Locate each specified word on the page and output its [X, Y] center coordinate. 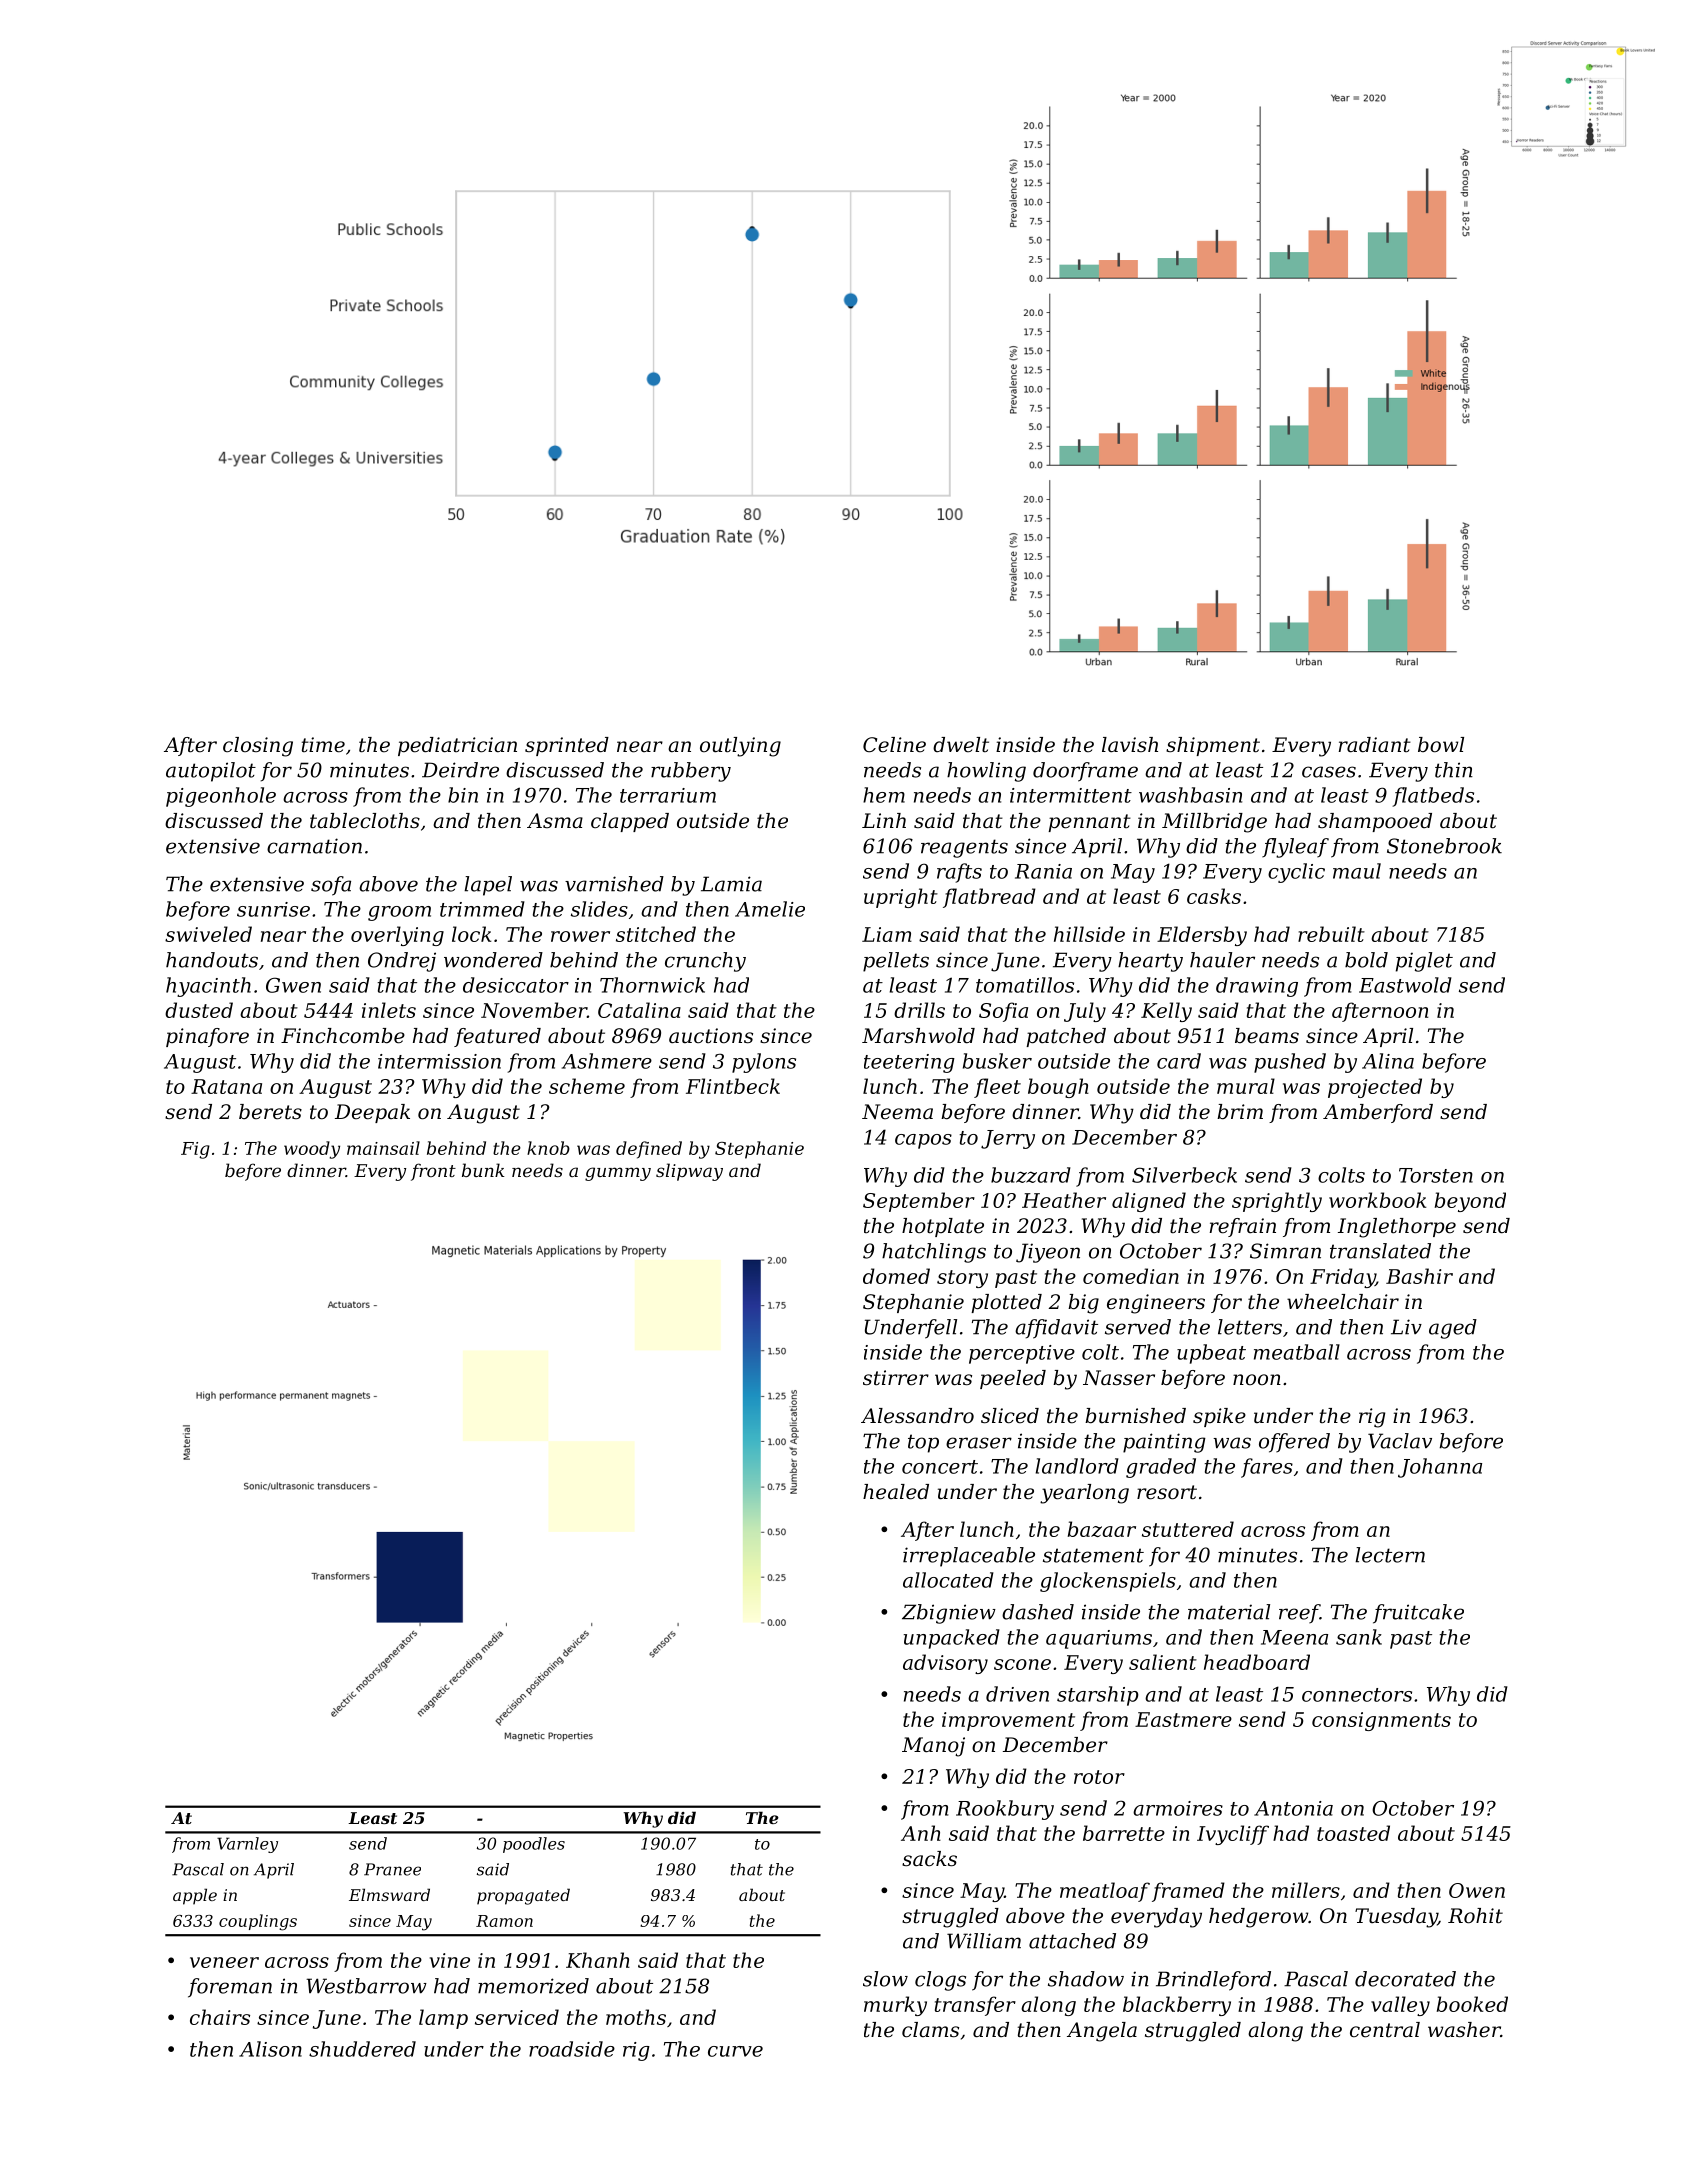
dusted [199, 1010]
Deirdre [460, 770]
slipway [689, 1172]
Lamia [731, 884]
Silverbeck [1184, 1175]
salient [1163, 1662]
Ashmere [607, 1061]
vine [450, 1960]
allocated [948, 1580]
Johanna [1440, 1468]
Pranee [392, 1869]
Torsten [1436, 1175]
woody [312, 1150]
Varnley [247, 1845]
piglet [1424, 962]
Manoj [933, 1747]
